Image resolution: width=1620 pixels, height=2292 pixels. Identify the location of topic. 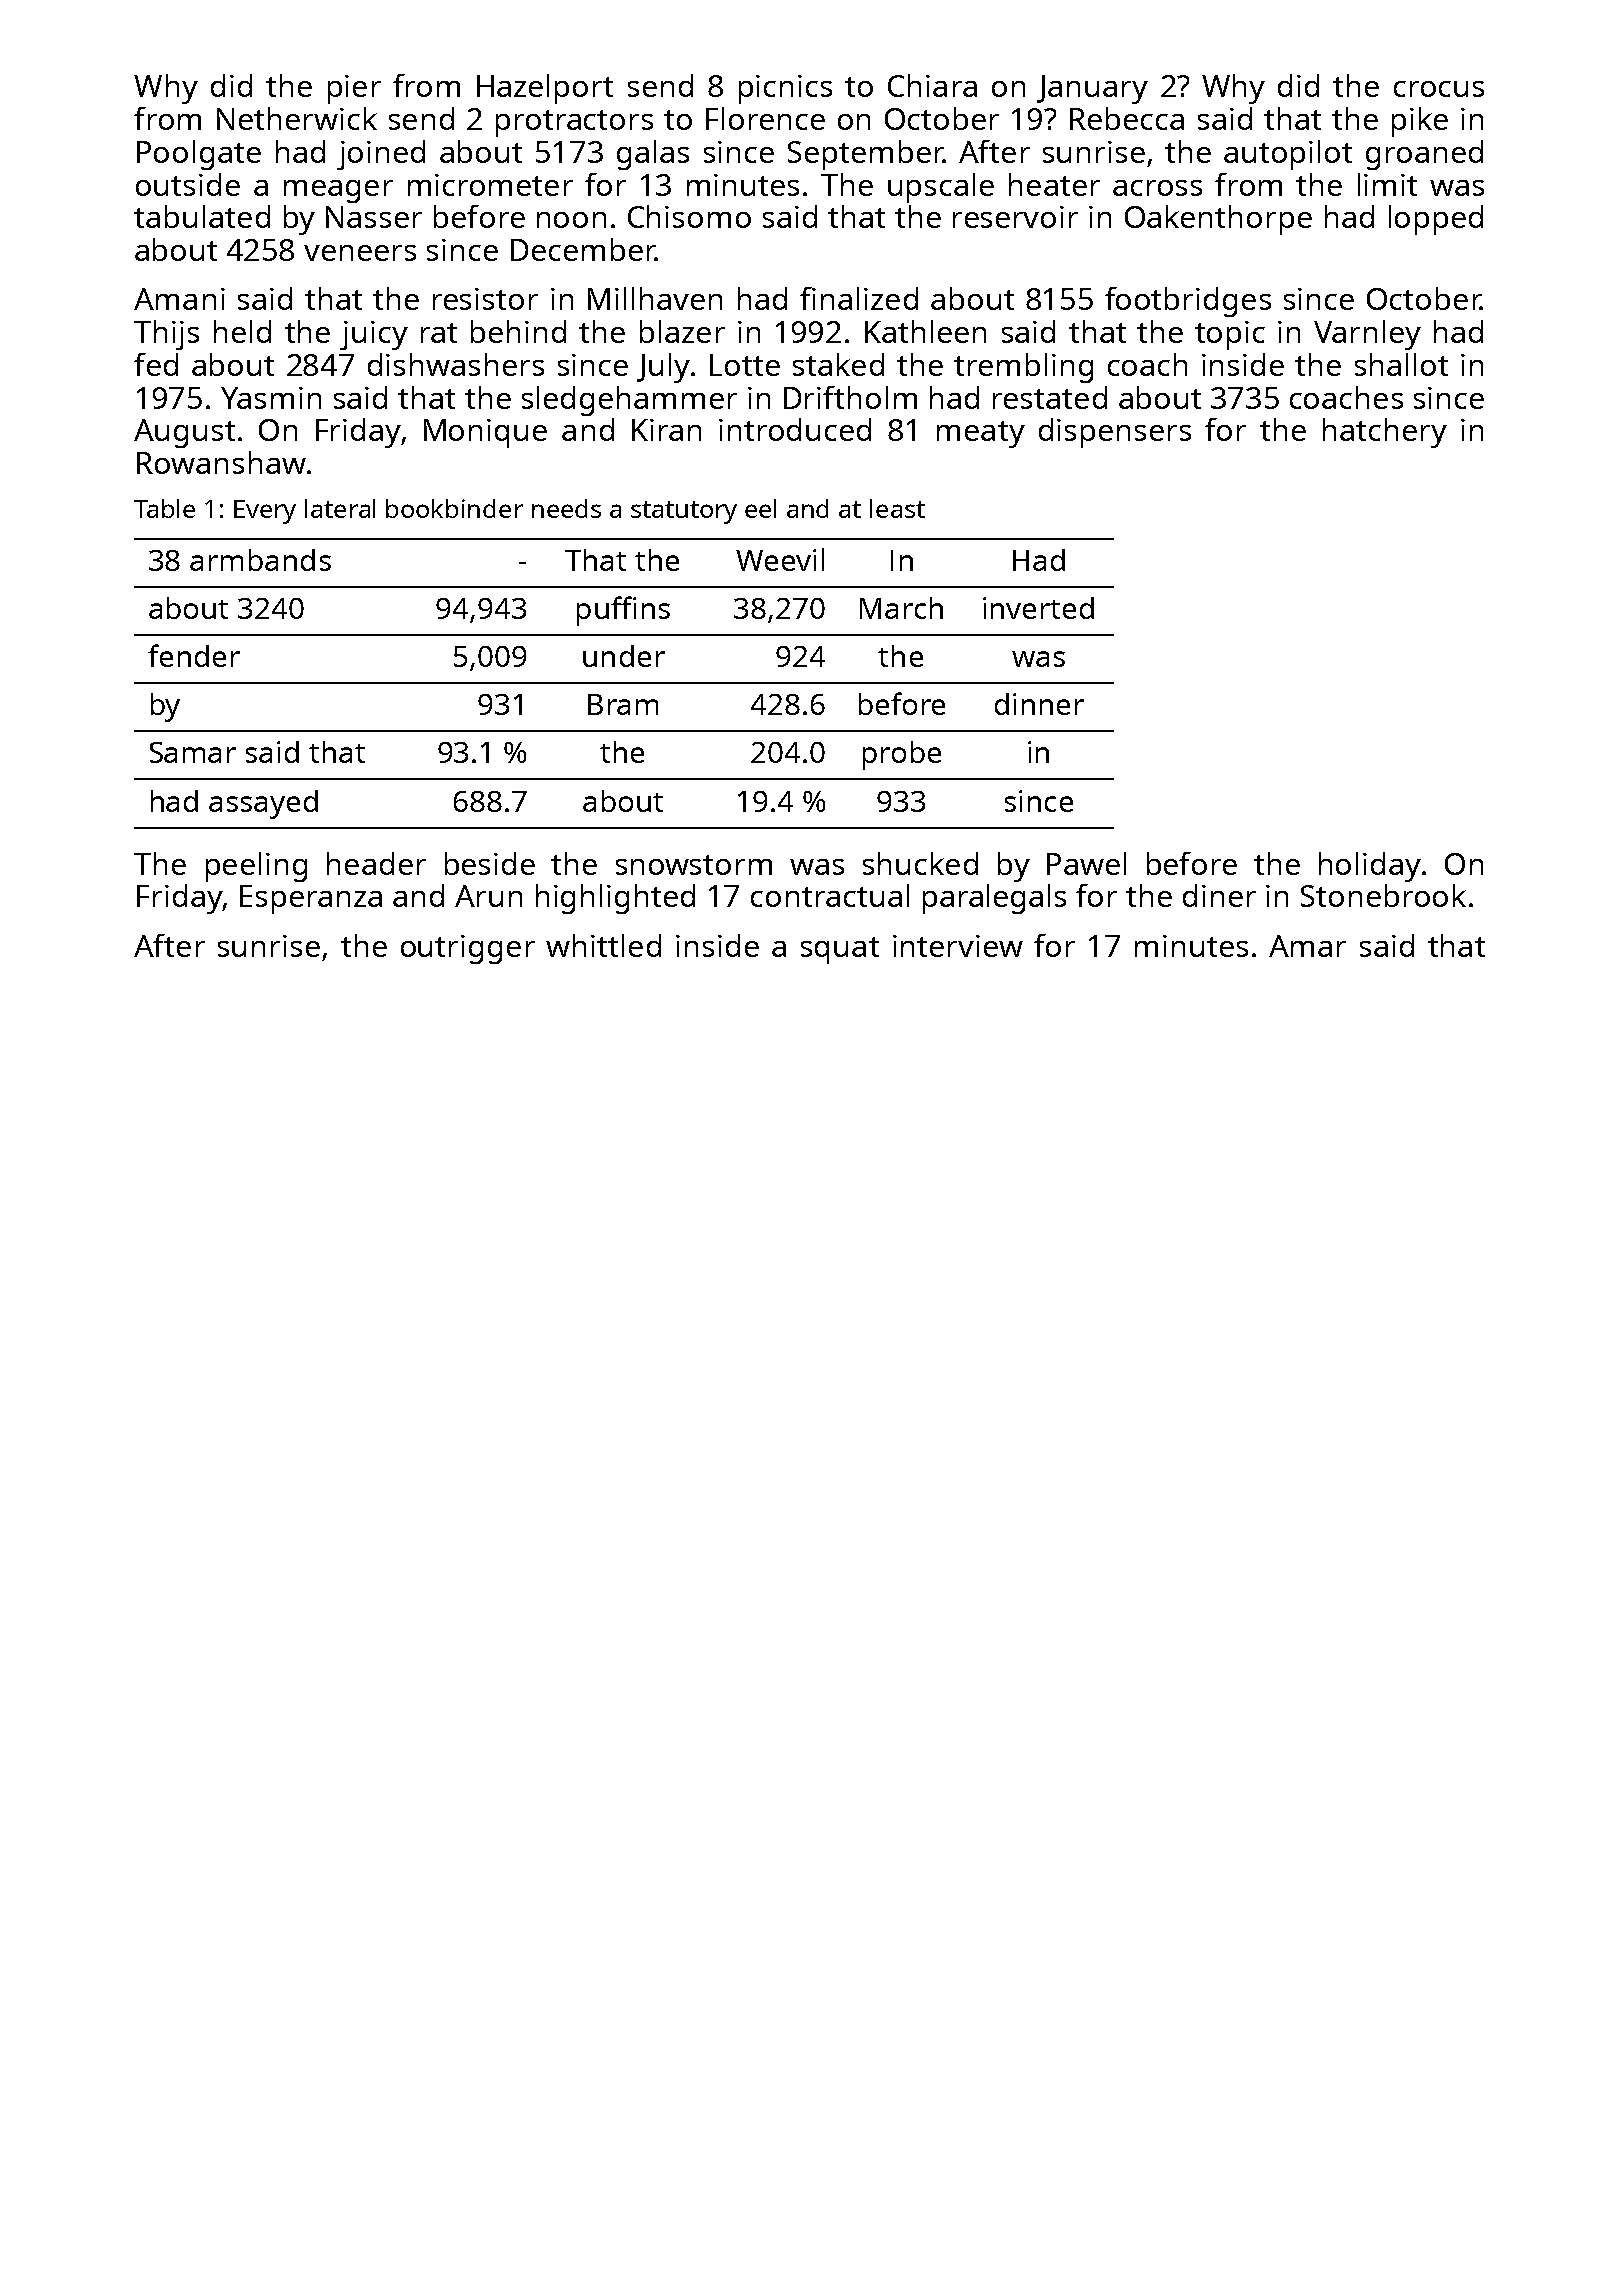
(1230, 335).
